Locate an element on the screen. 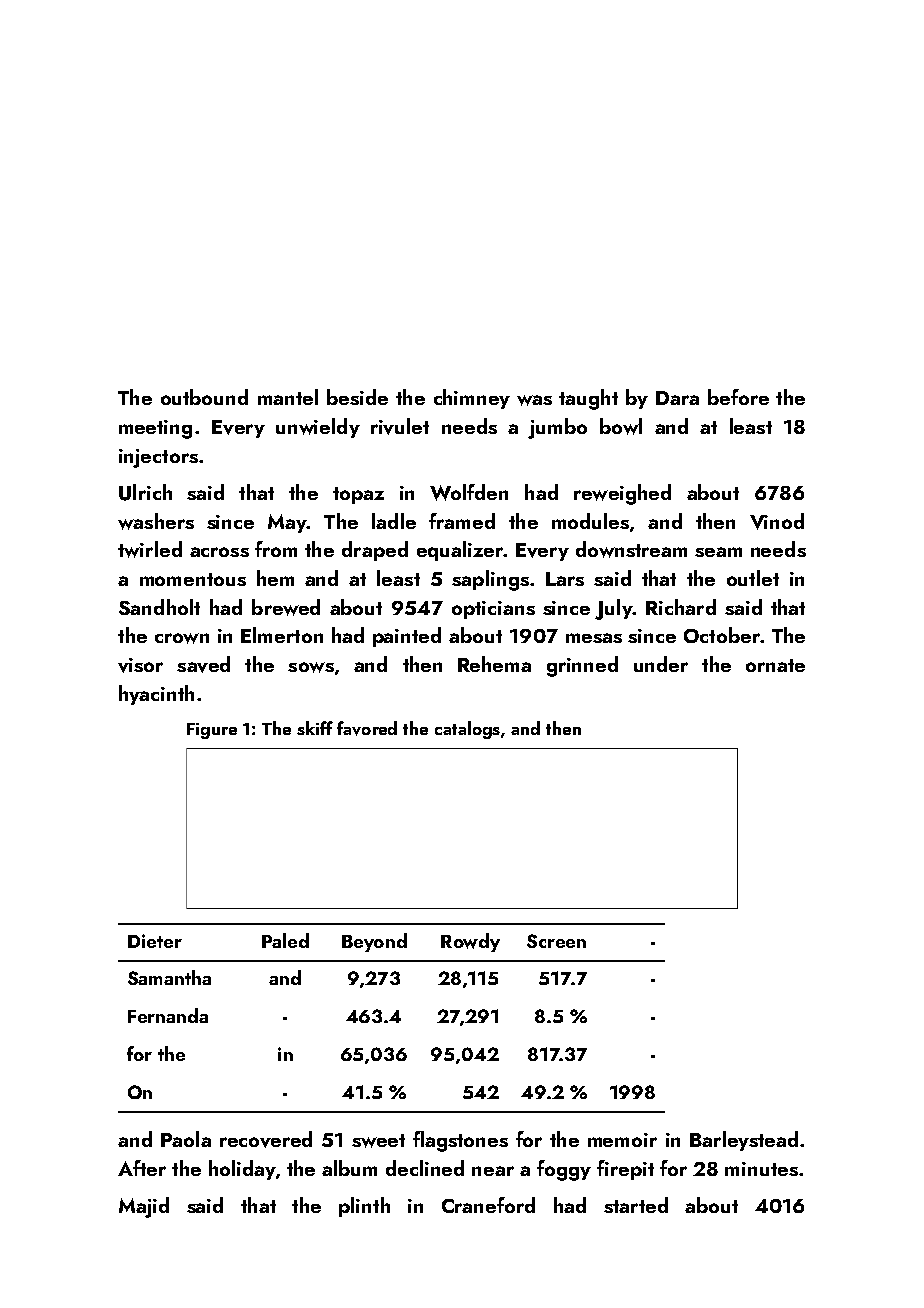 The image size is (924, 1308). sweet is located at coordinates (378, 1141).
